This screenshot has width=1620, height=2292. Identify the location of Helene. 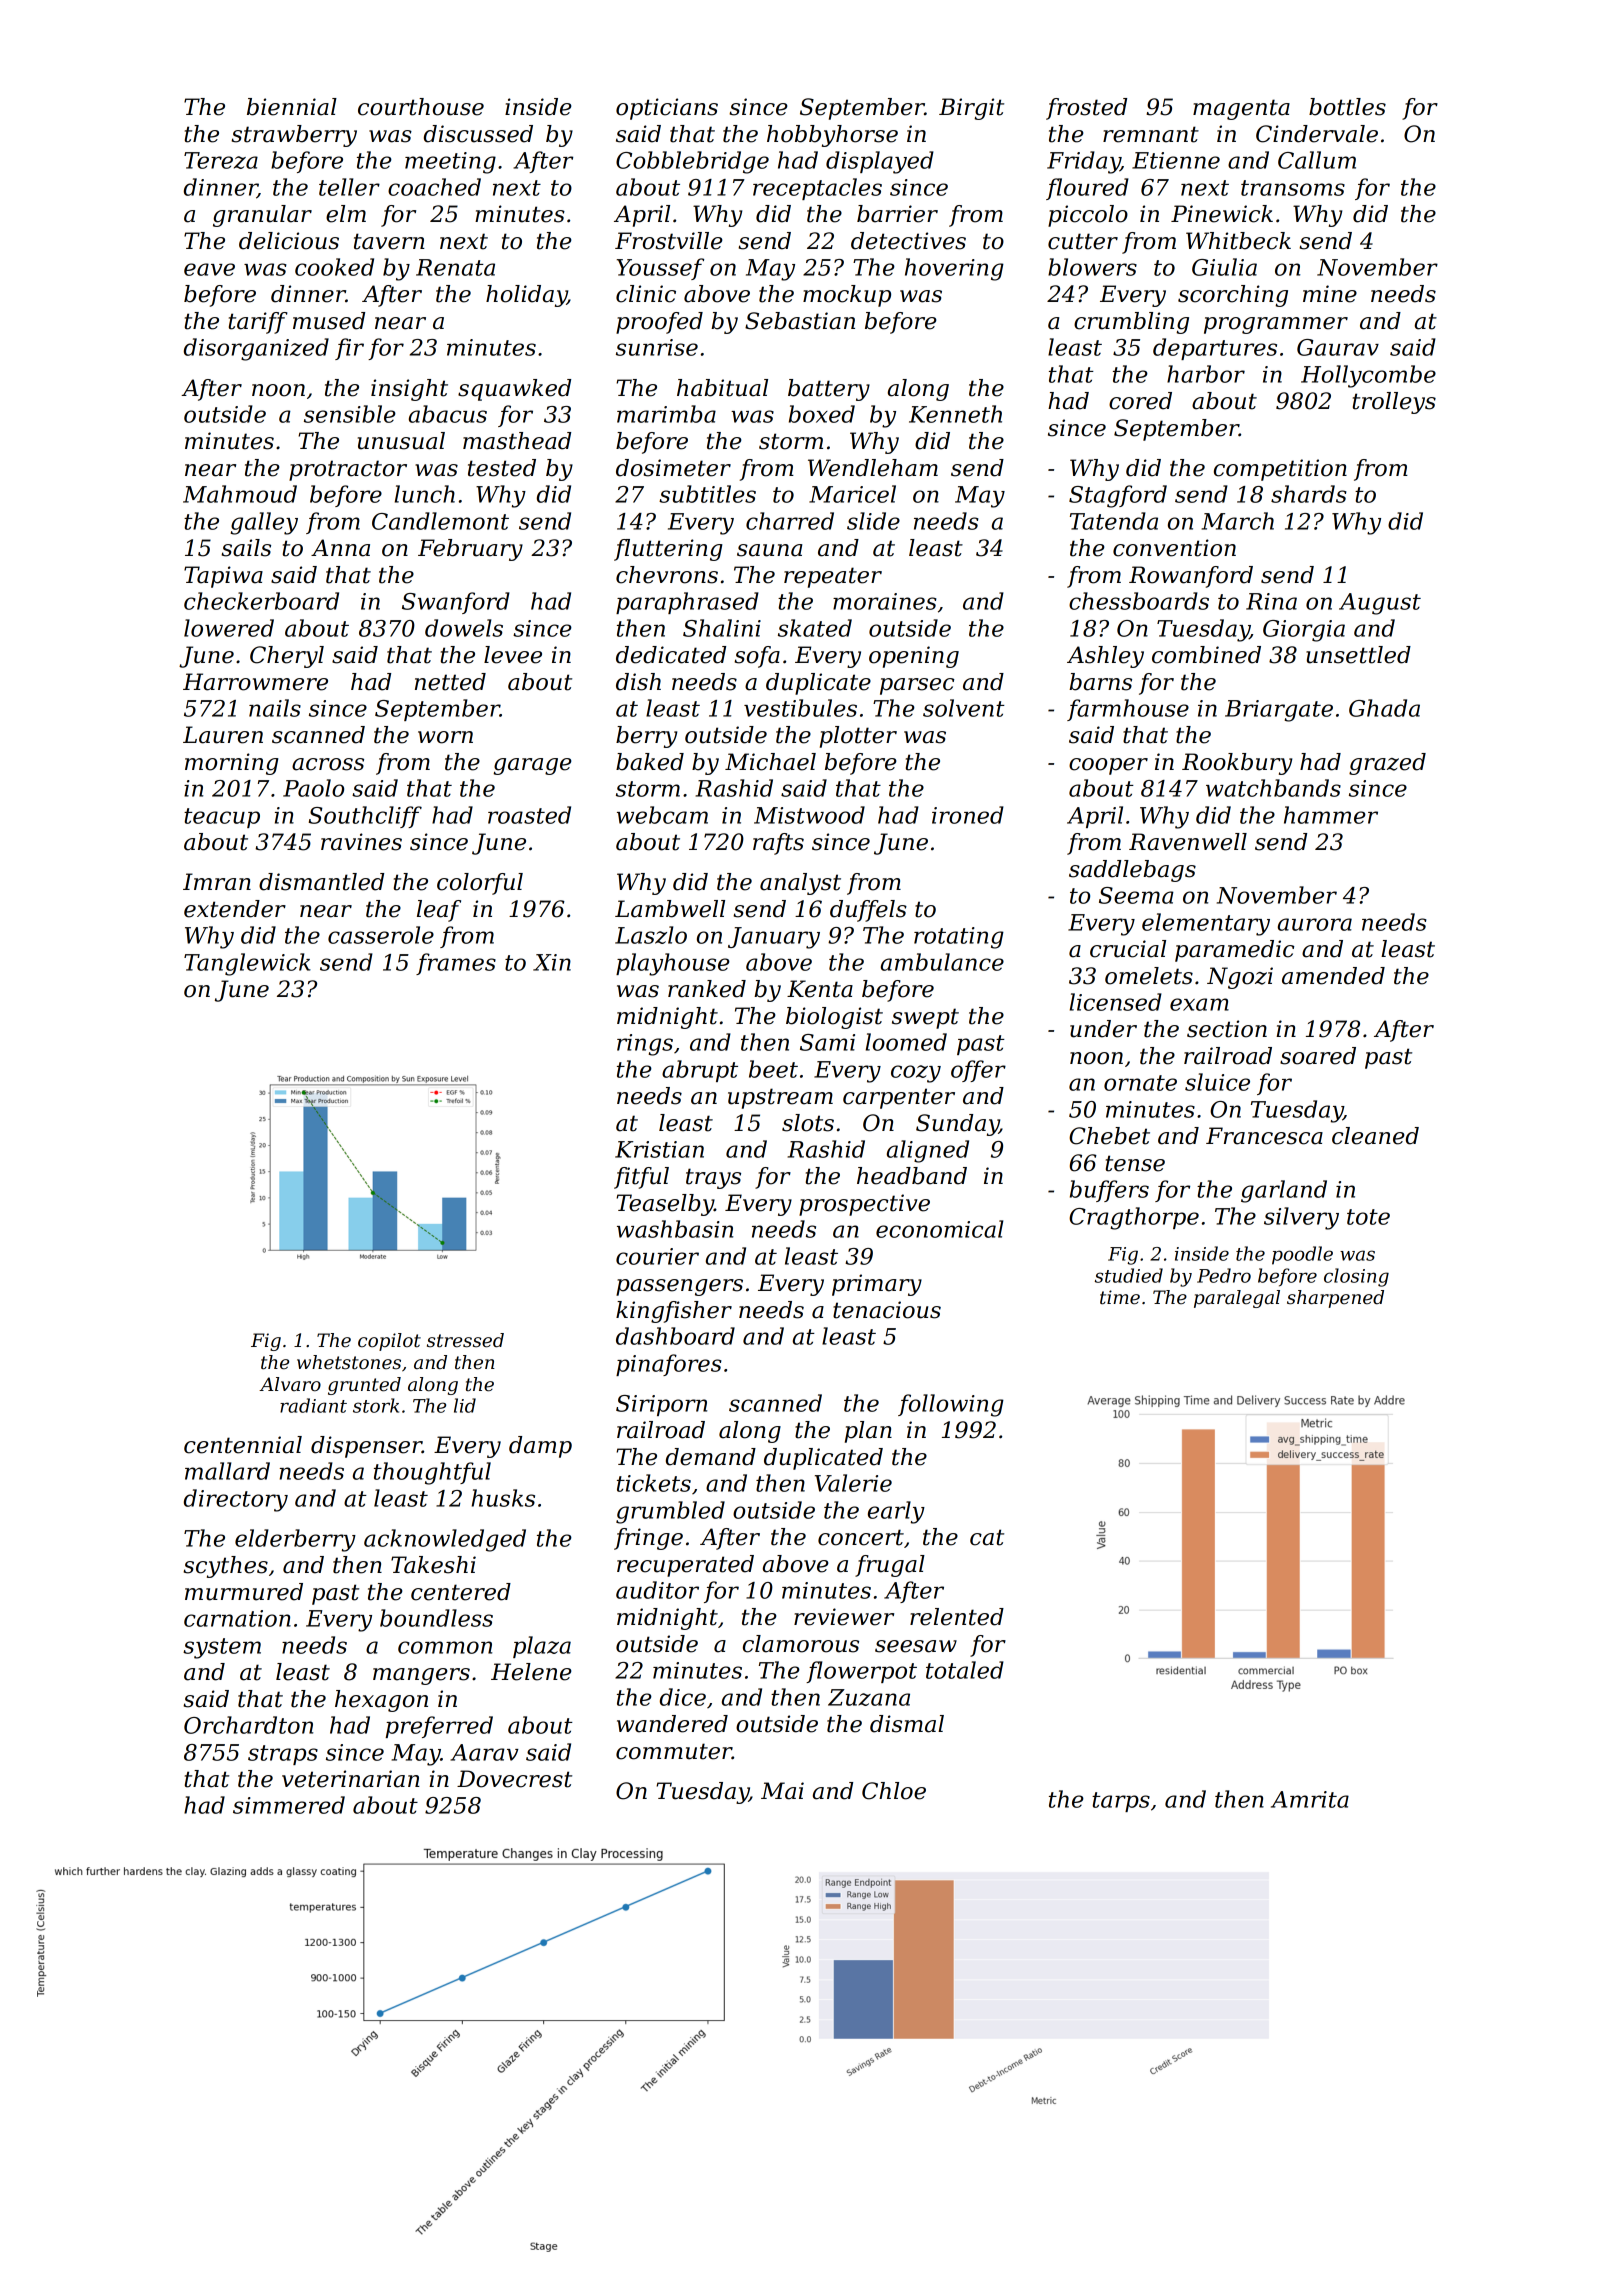
(531, 1672).
